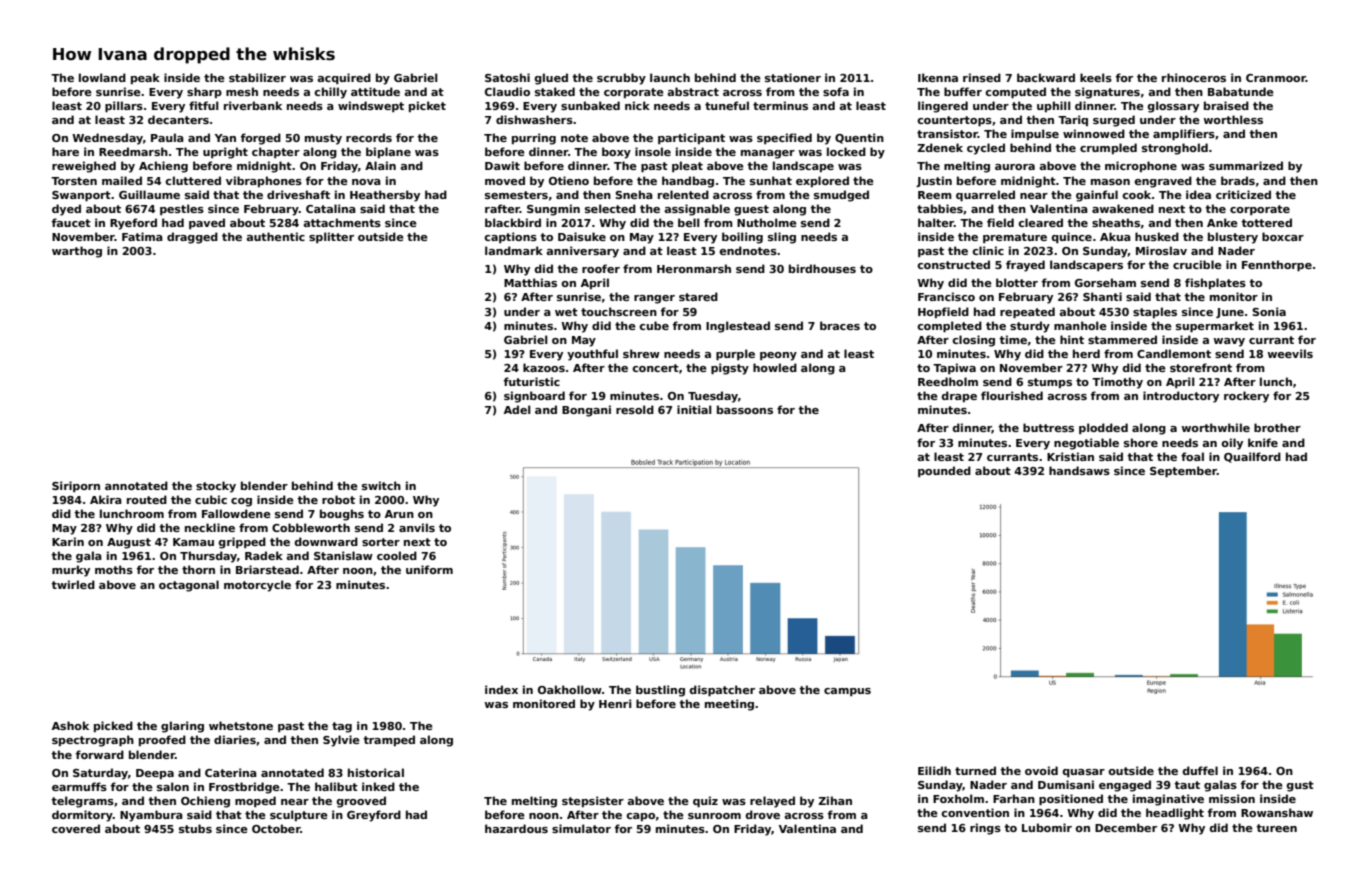 This screenshot has width=1372, height=887. Describe the element at coordinates (338, 499) in the screenshot. I see `robot` at that location.
